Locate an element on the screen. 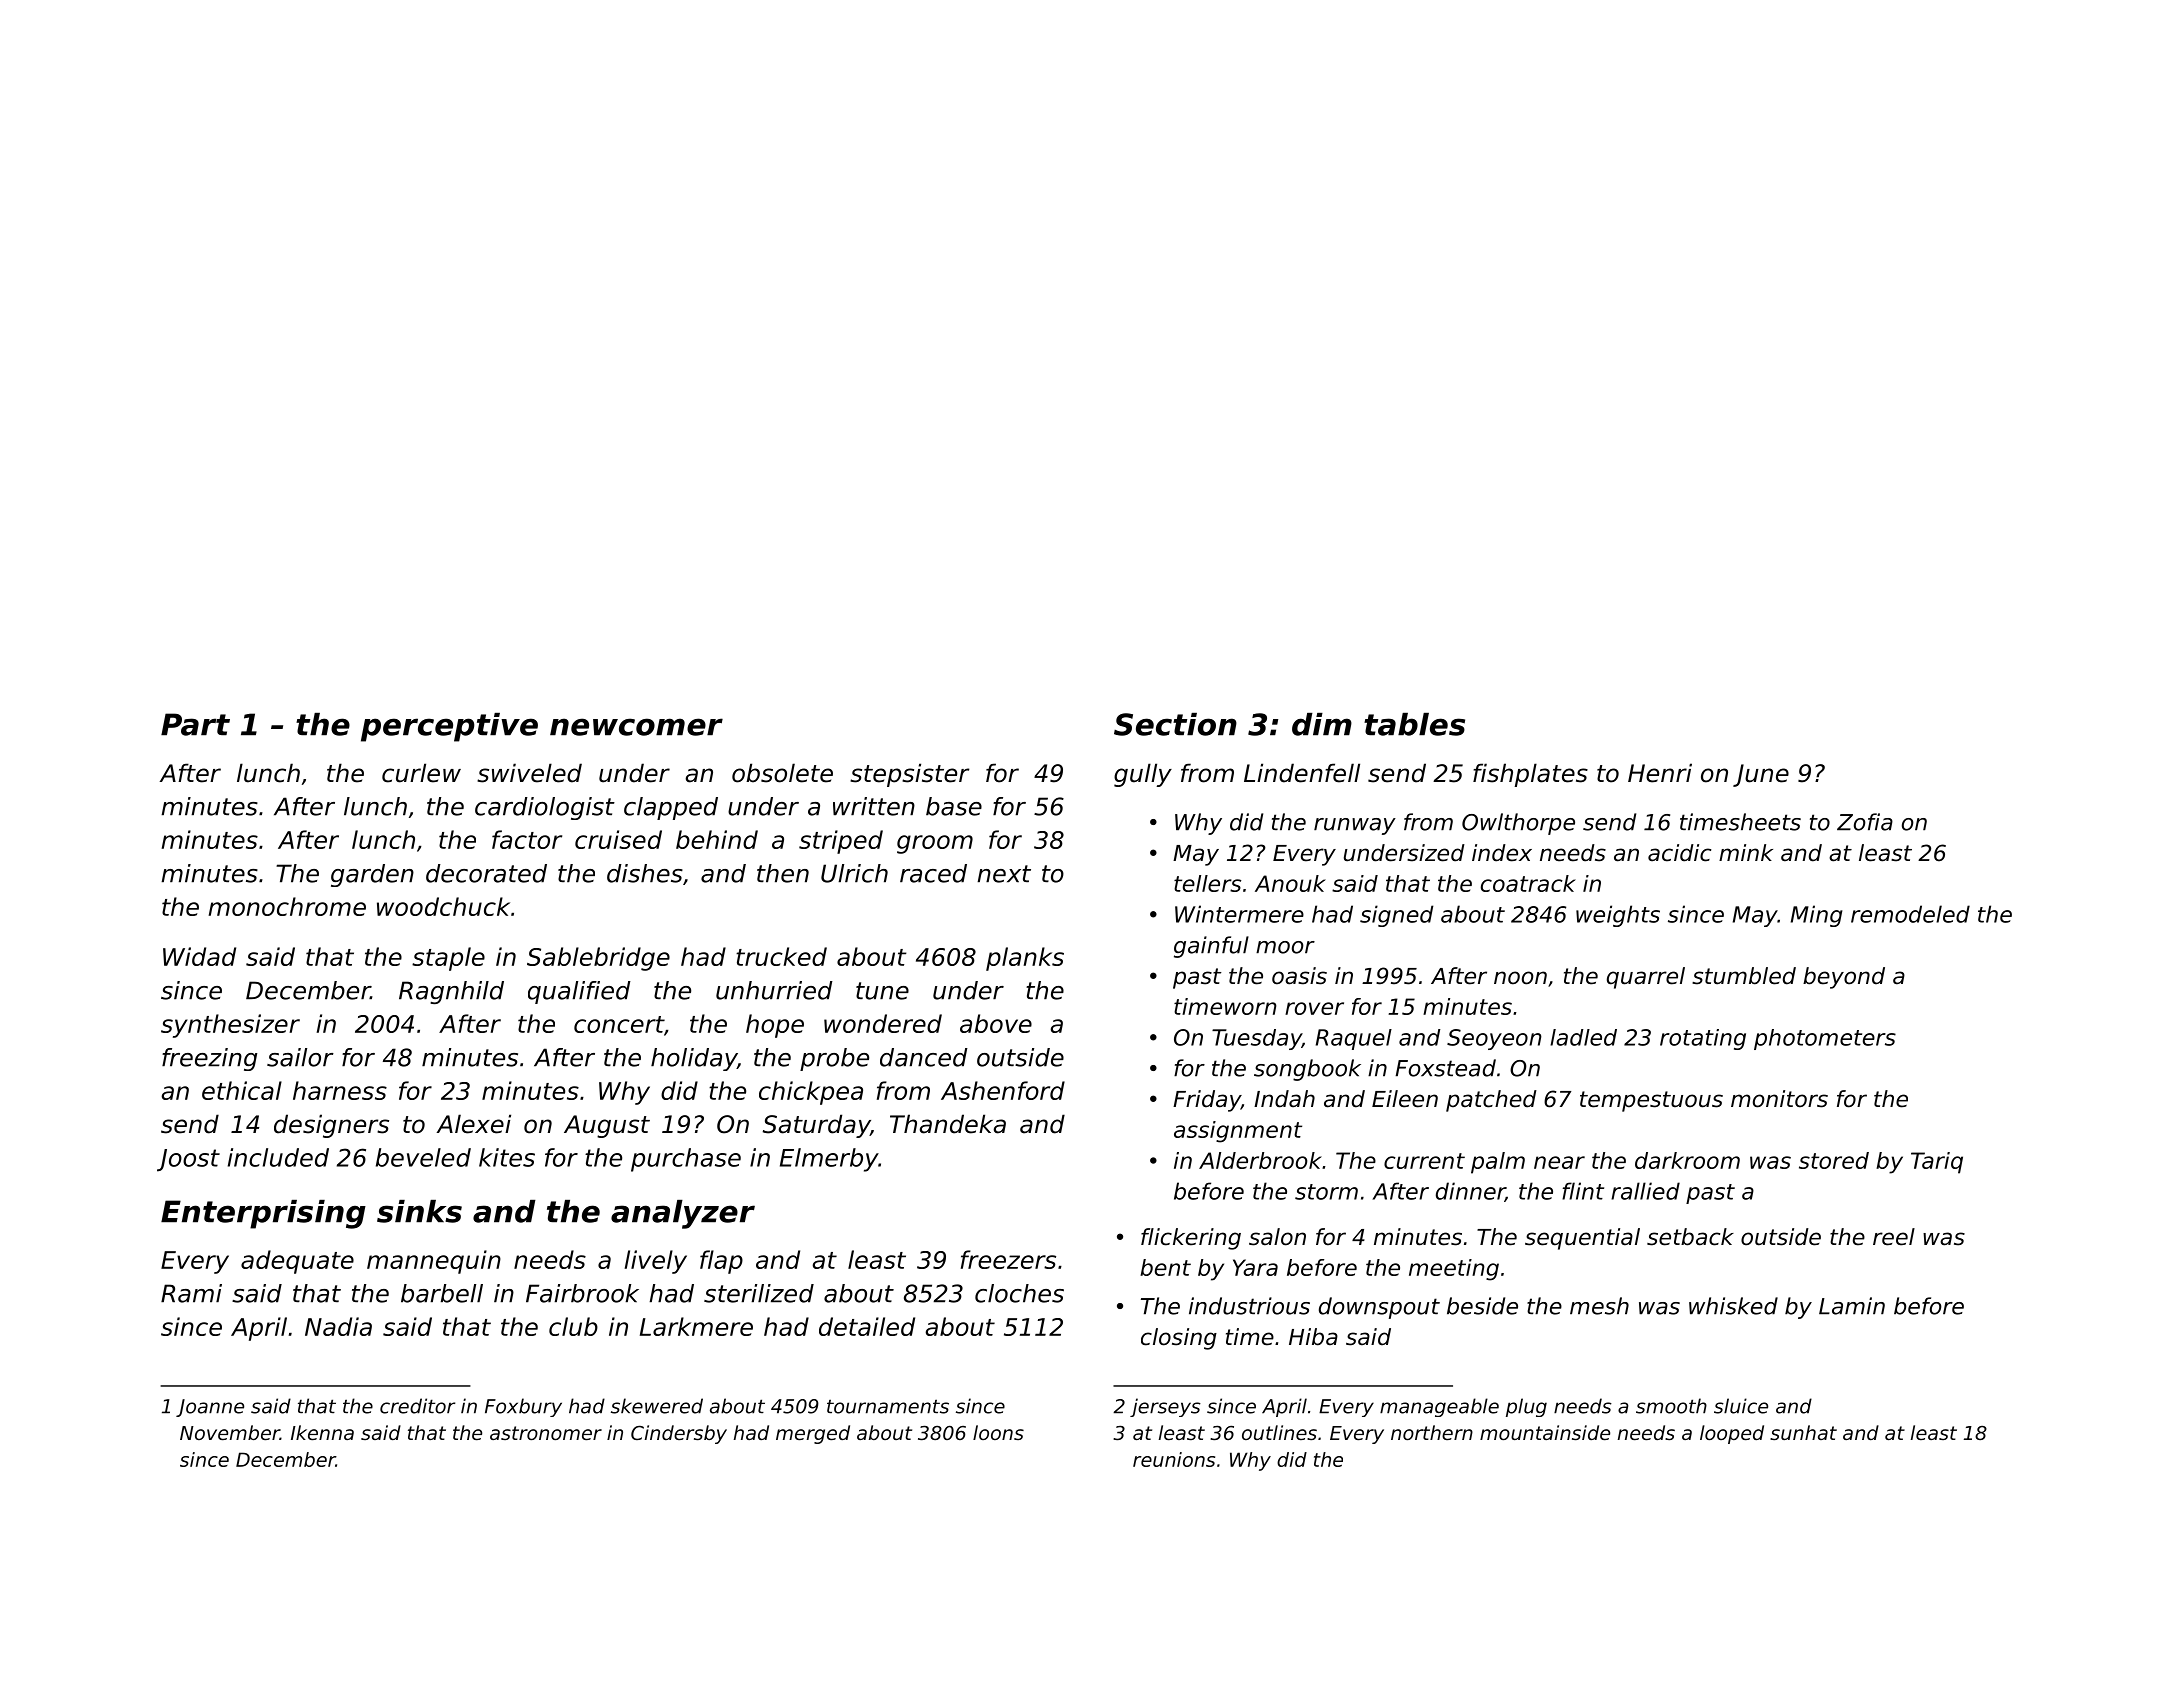 Image resolution: width=2178 pixels, height=1683 pixels. skewered is located at coordinates (657, 1406).
